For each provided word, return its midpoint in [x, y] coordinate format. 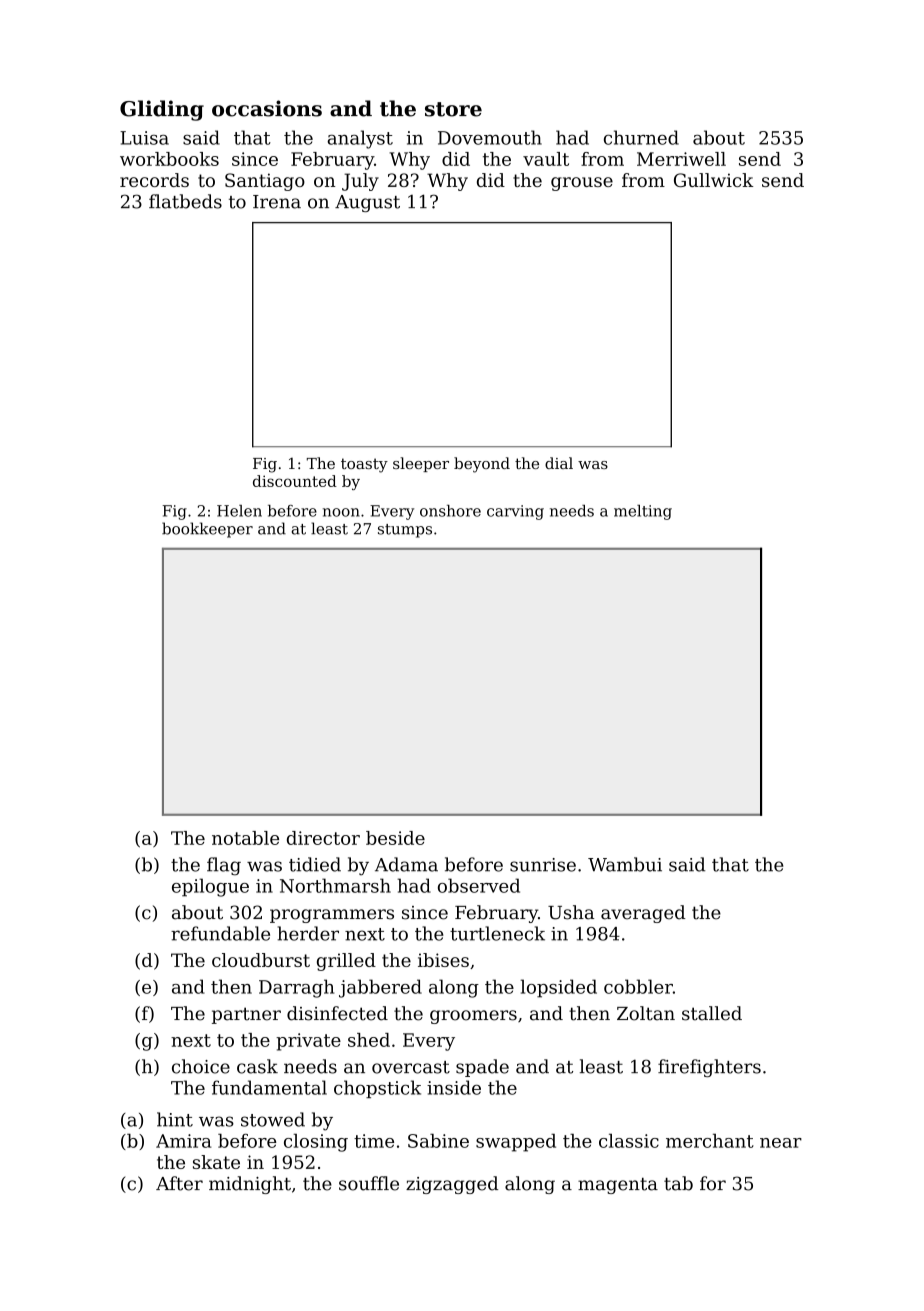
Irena [277, 202]
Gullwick [713, 180]
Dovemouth [490, 137]
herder [308, 933]
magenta [618, 1186]
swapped [516, 1143]
